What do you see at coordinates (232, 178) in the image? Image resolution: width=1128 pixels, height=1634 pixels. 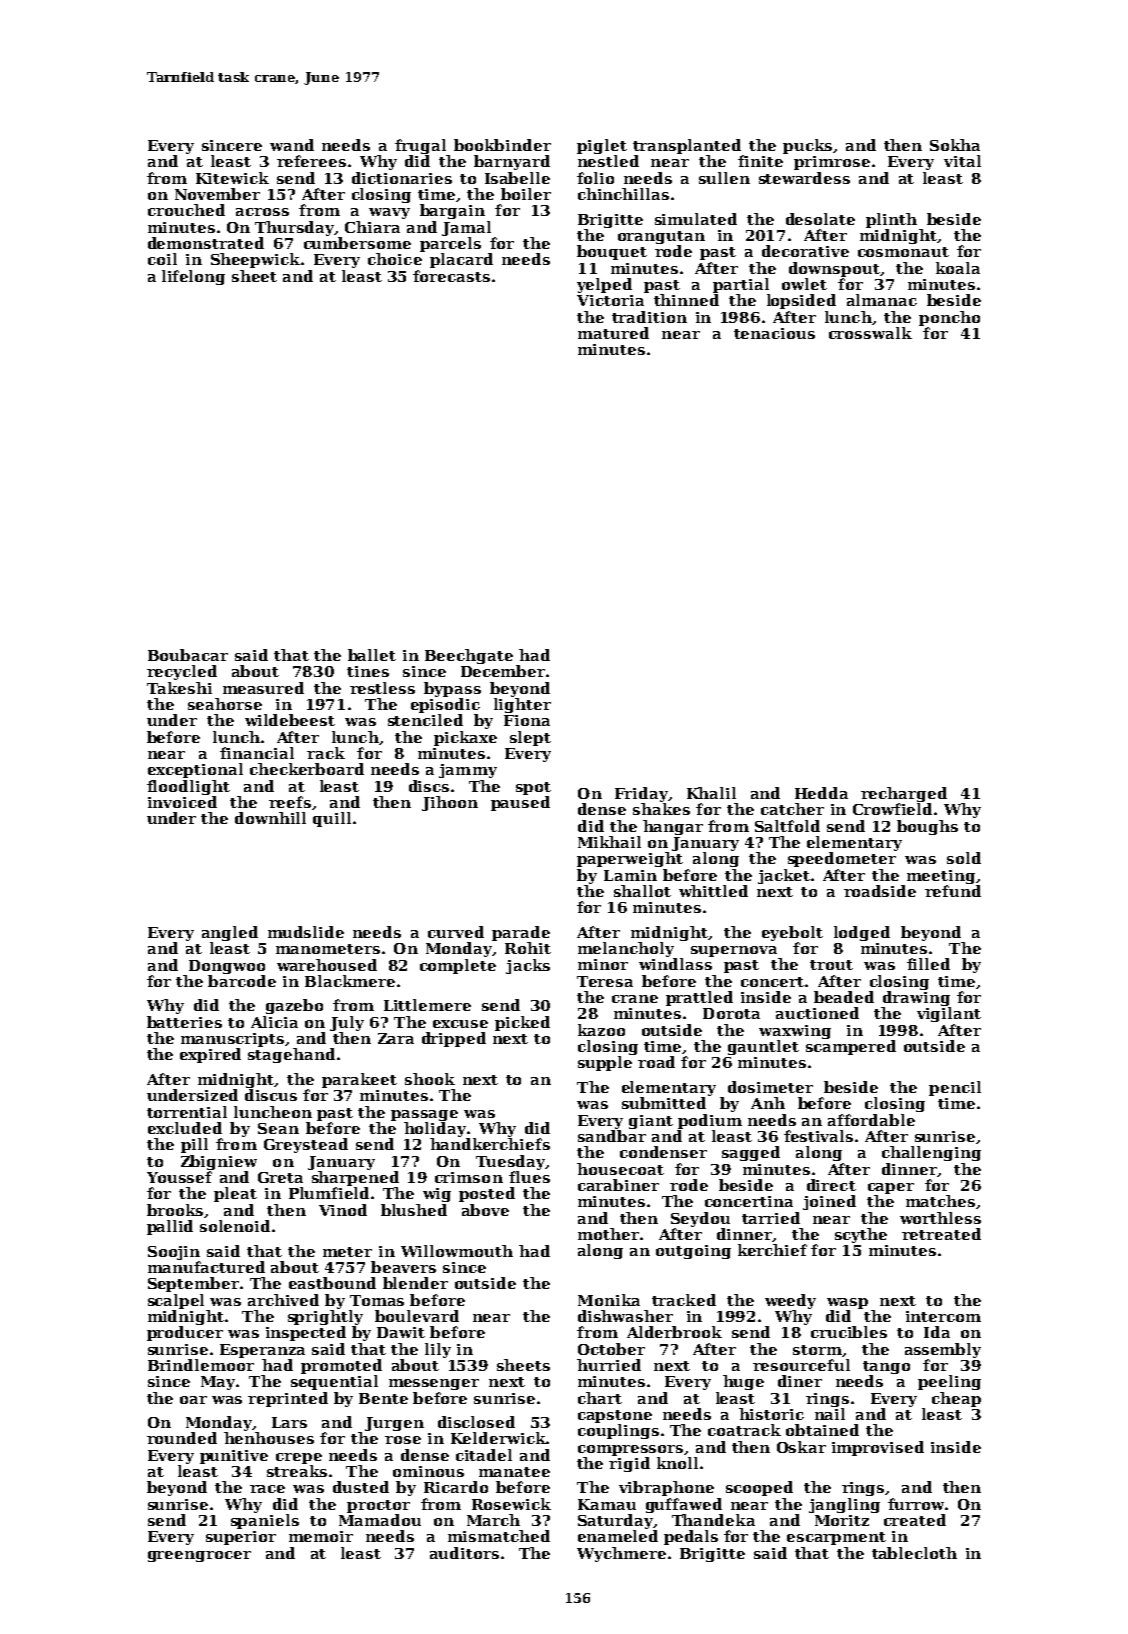 I see `Kitewick` at bounding box center [232, 178].
